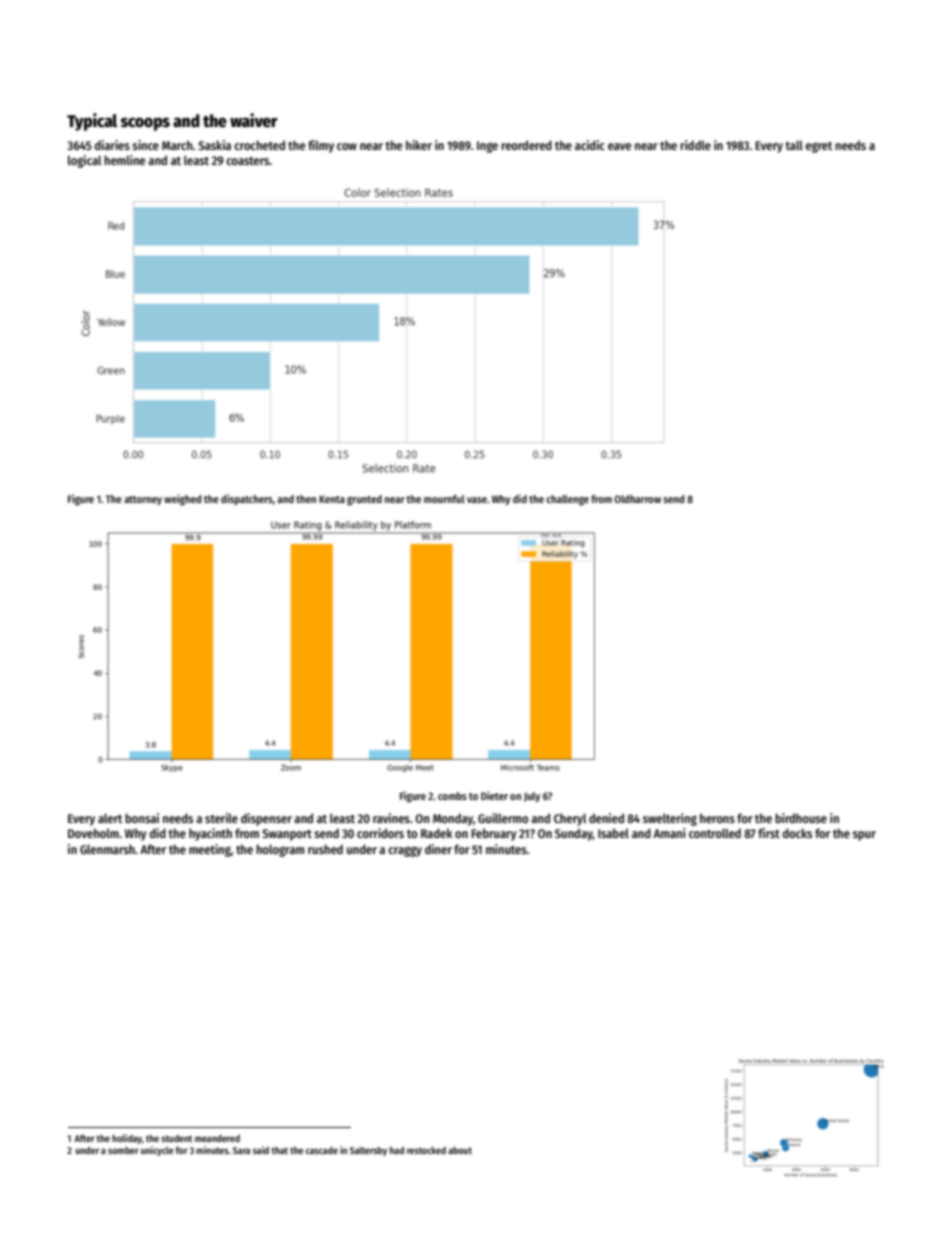  Describe the element at coordinates (241, 1150) in the screenshot. I see `Sara` at that location.
